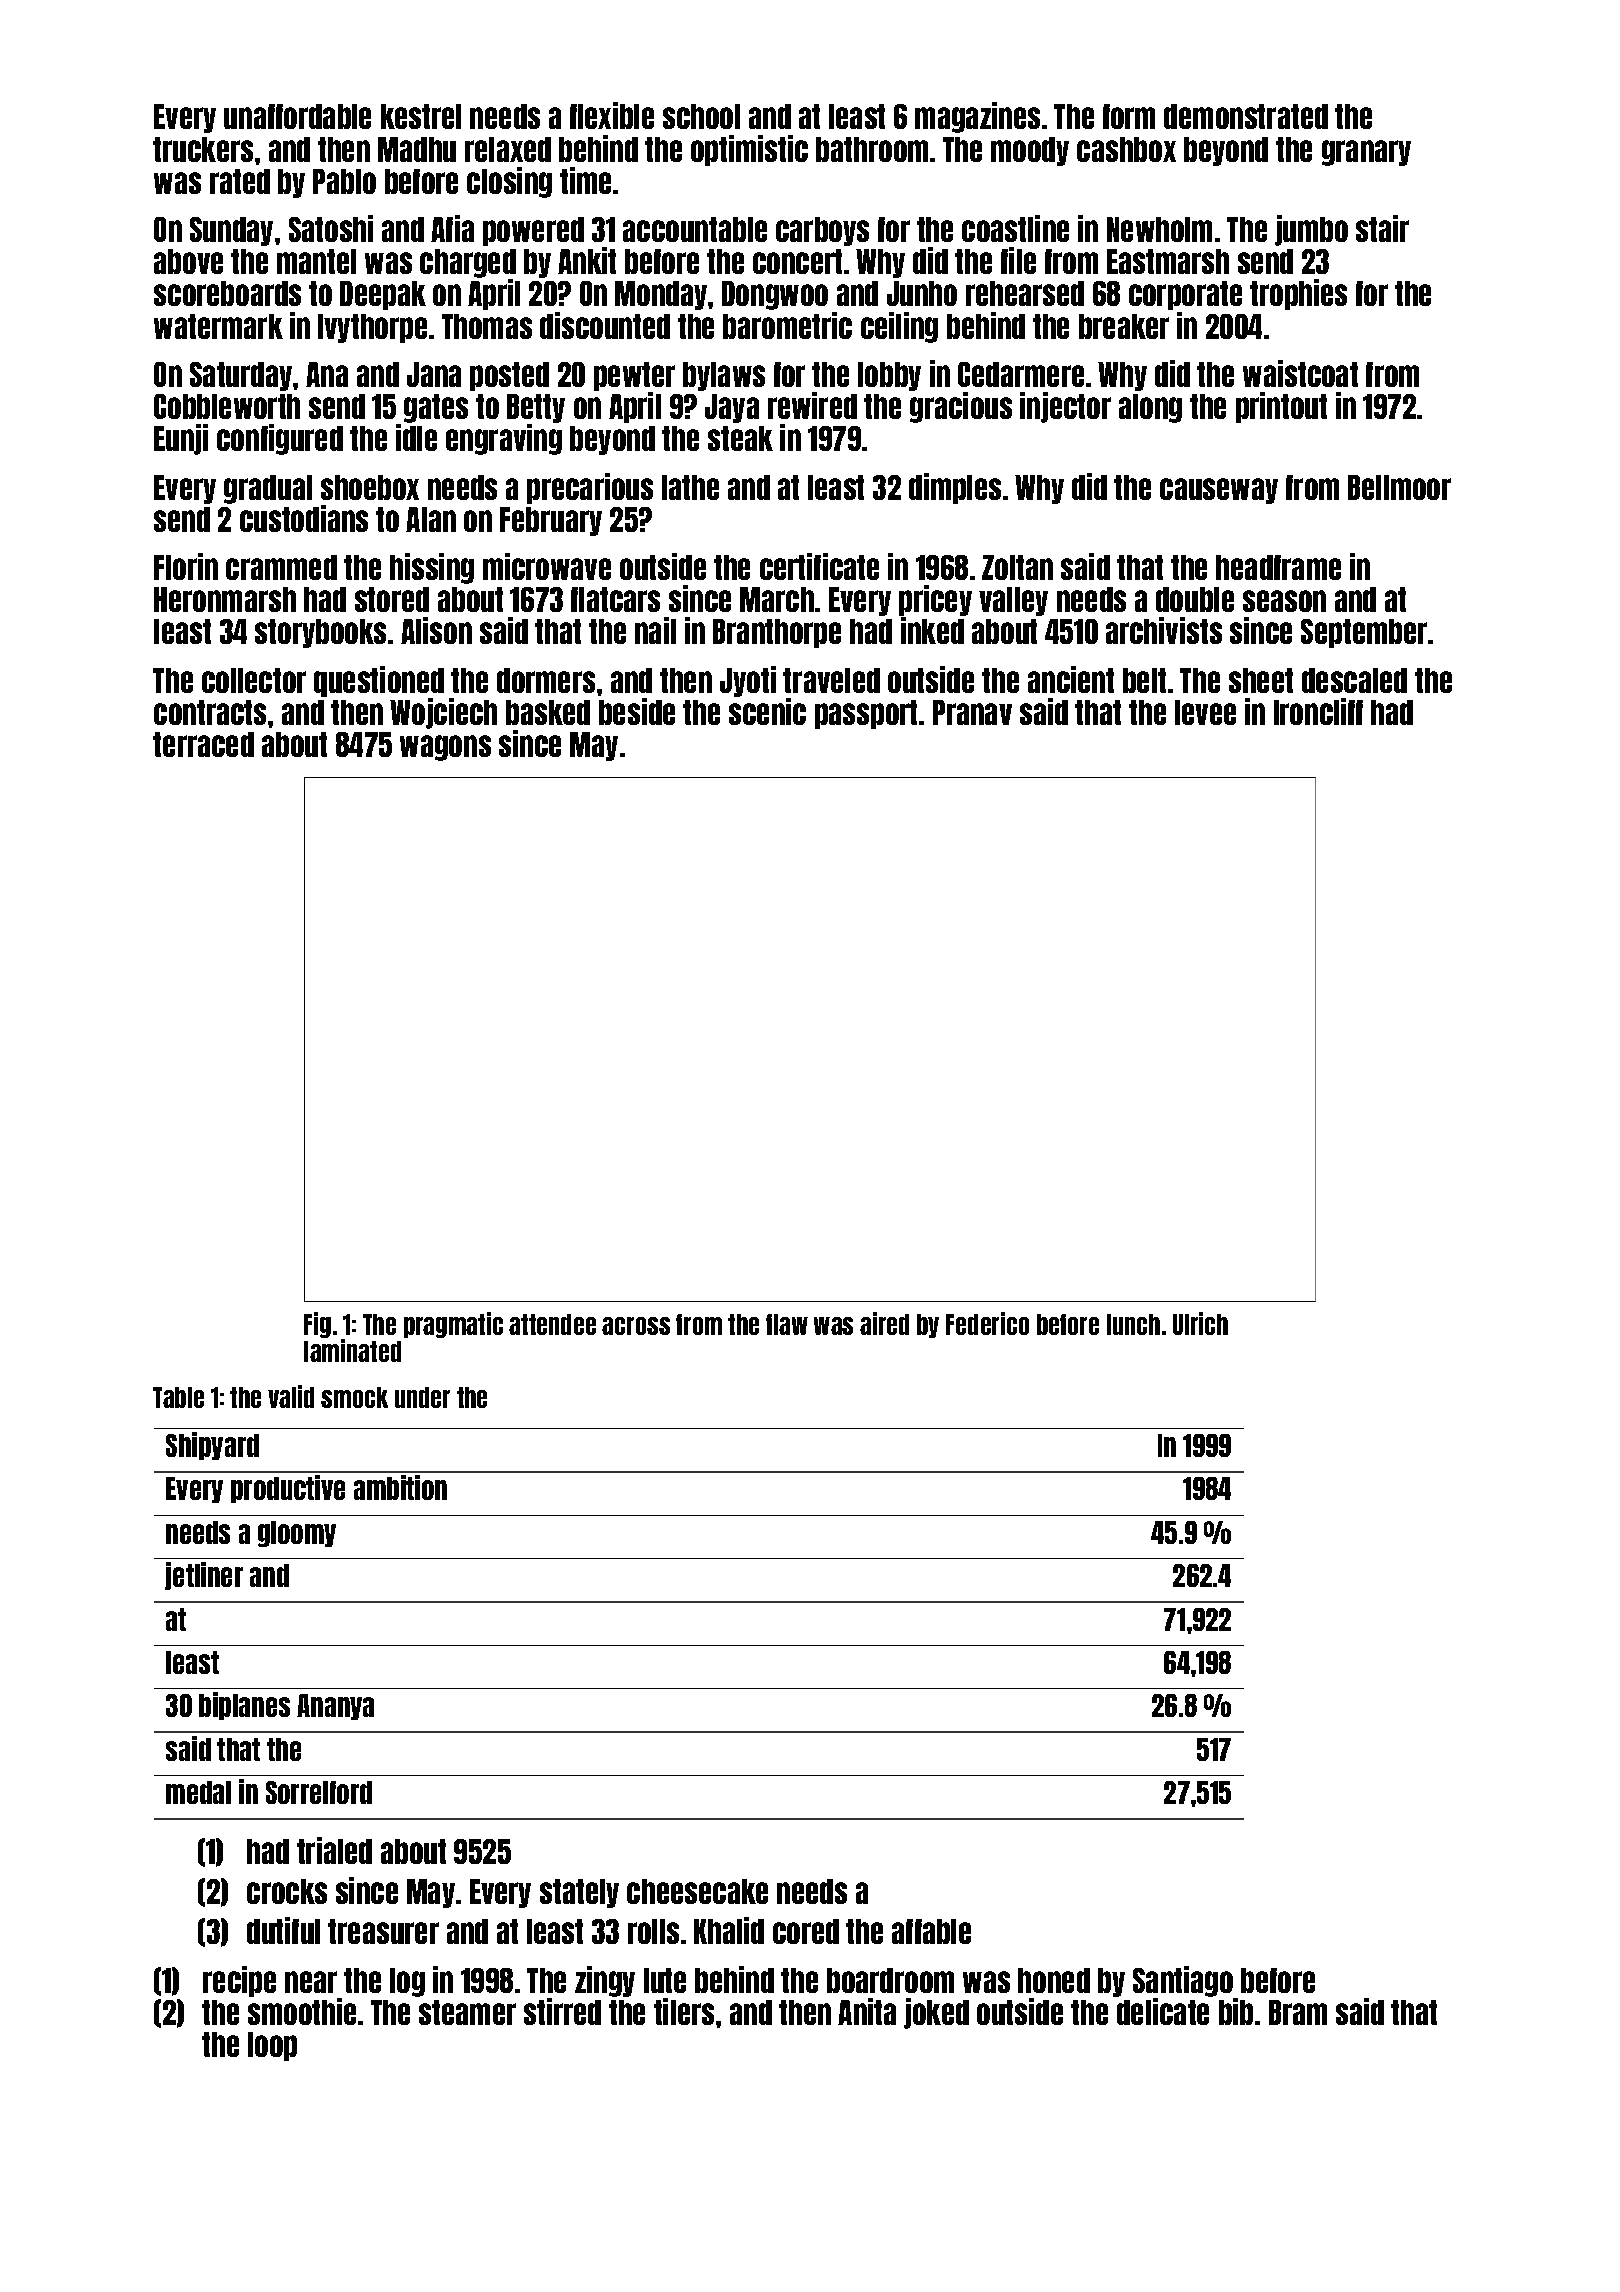 Image resolution: width=1620 pixels, height=2292 pixels. I want to click on Anita, so click(867, 2011).
